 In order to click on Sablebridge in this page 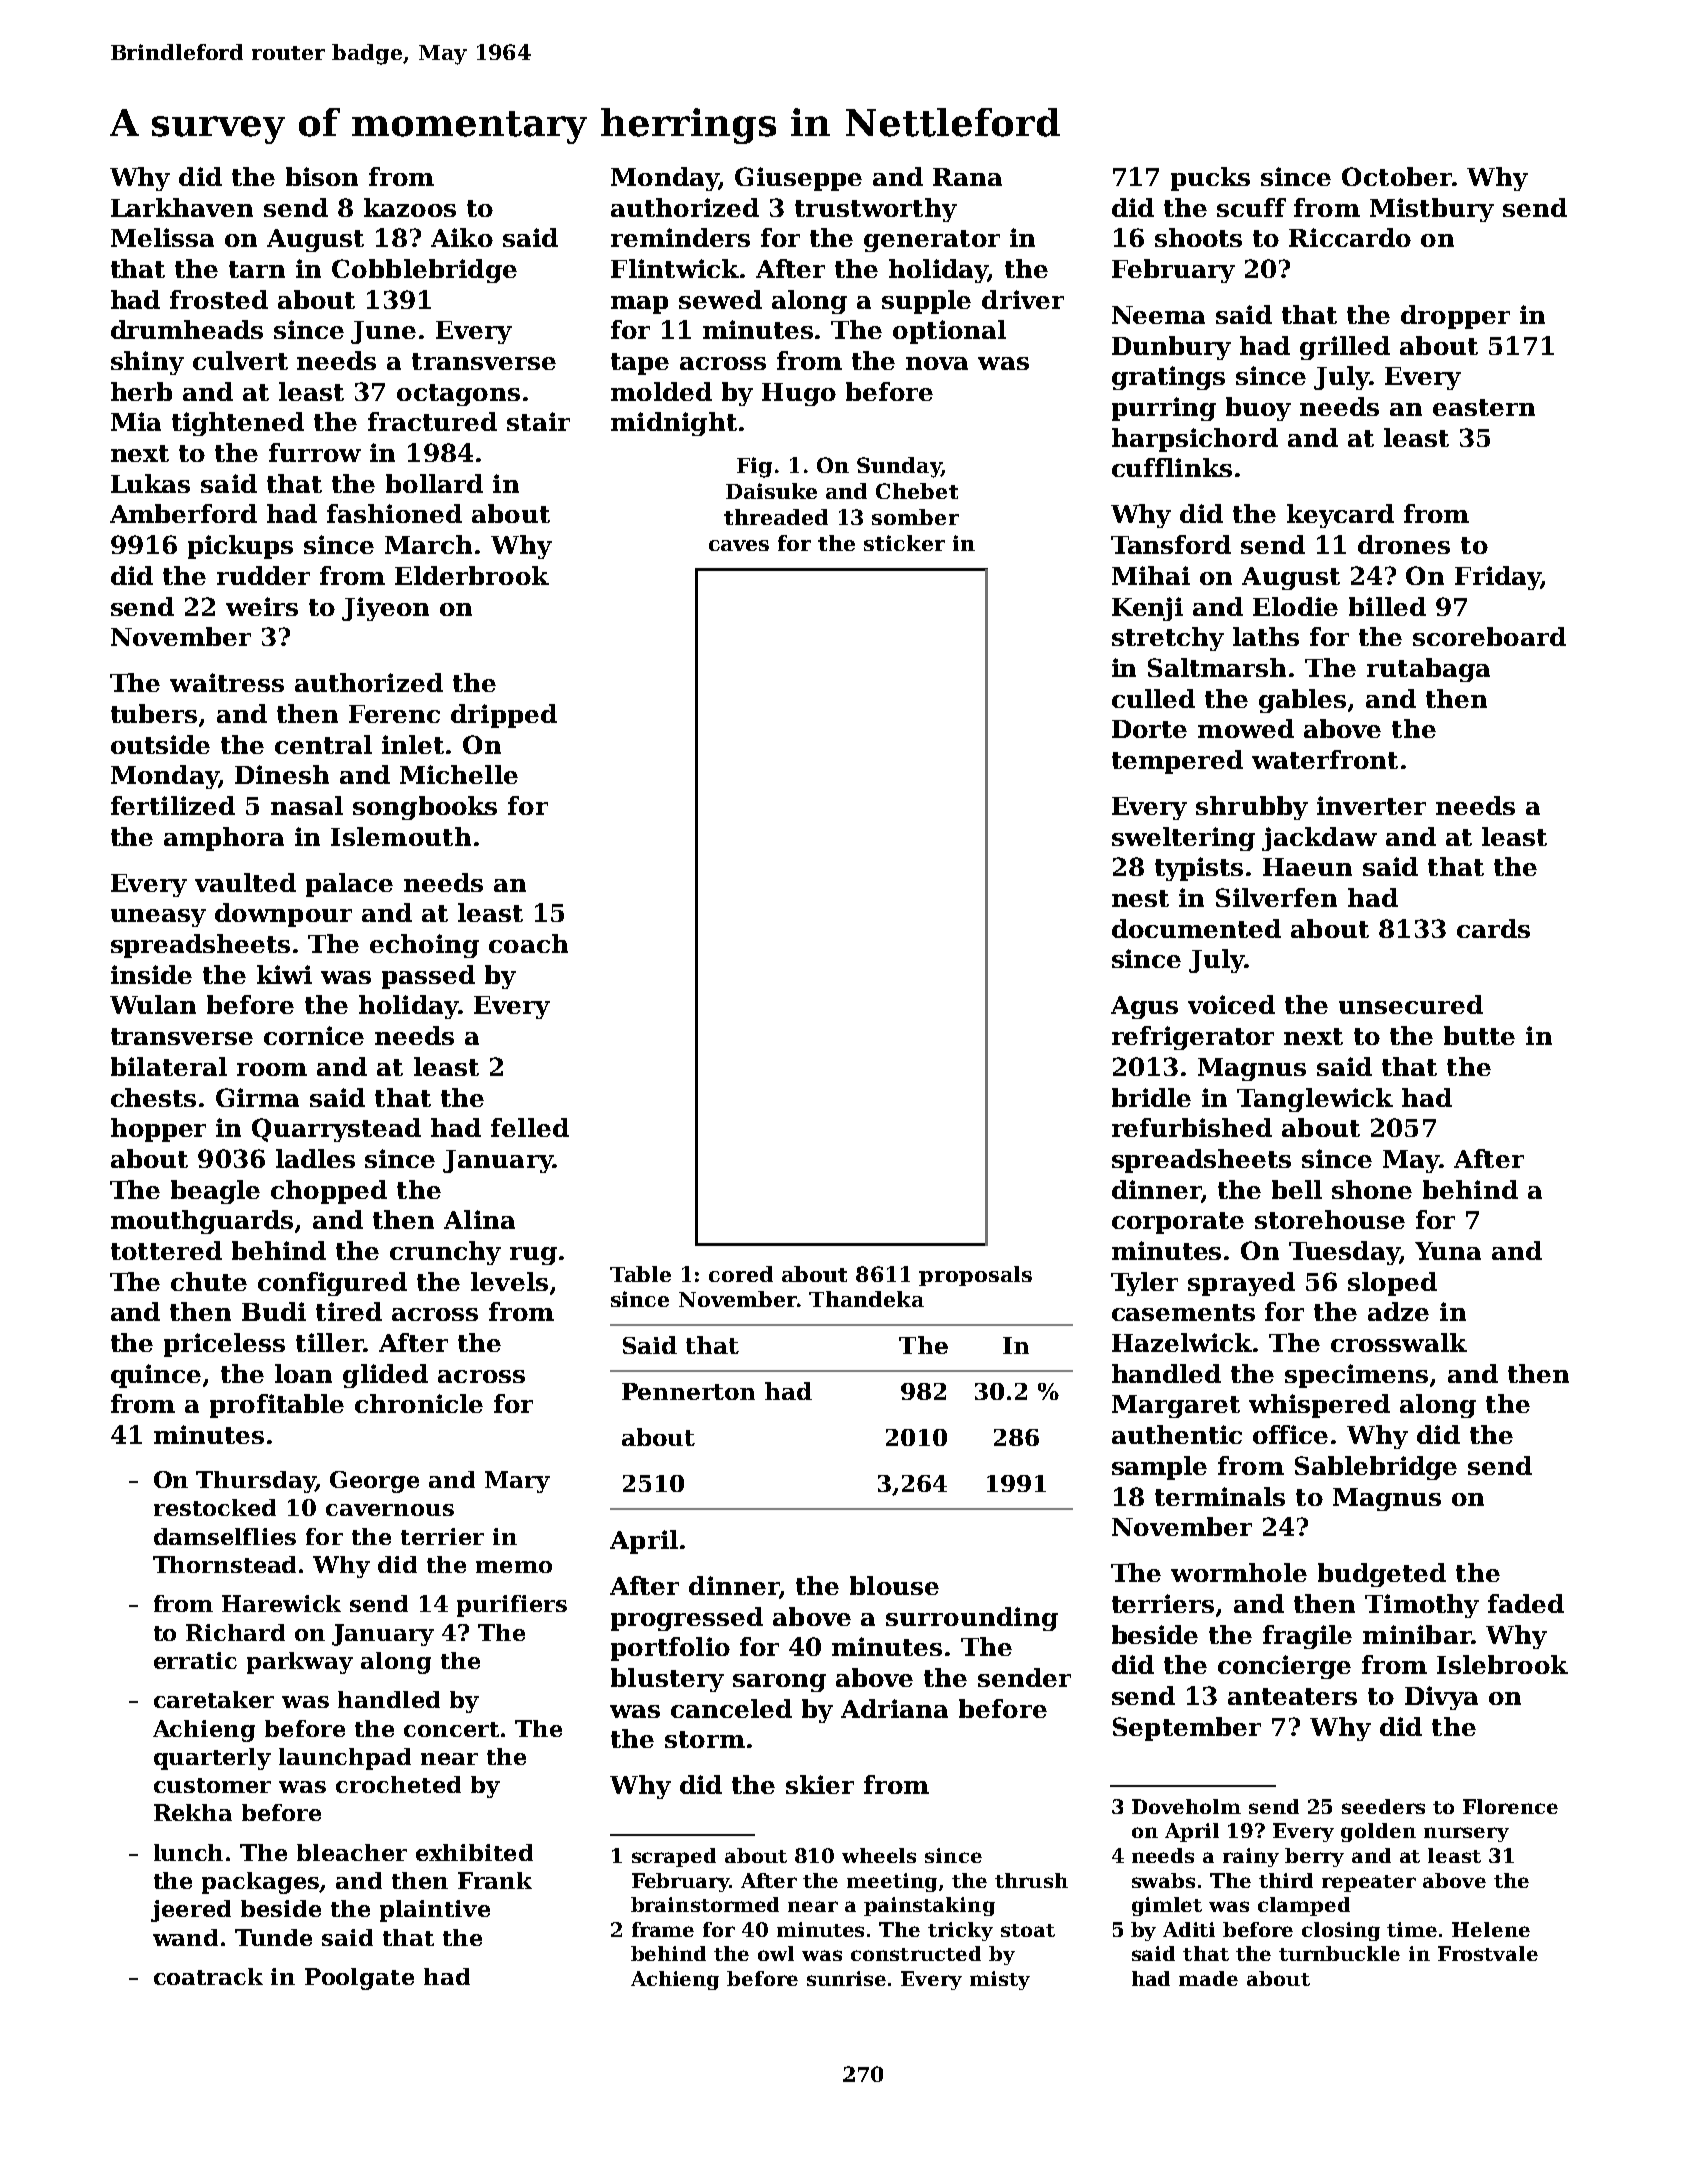, I will do `click(1376, 1468)`.
